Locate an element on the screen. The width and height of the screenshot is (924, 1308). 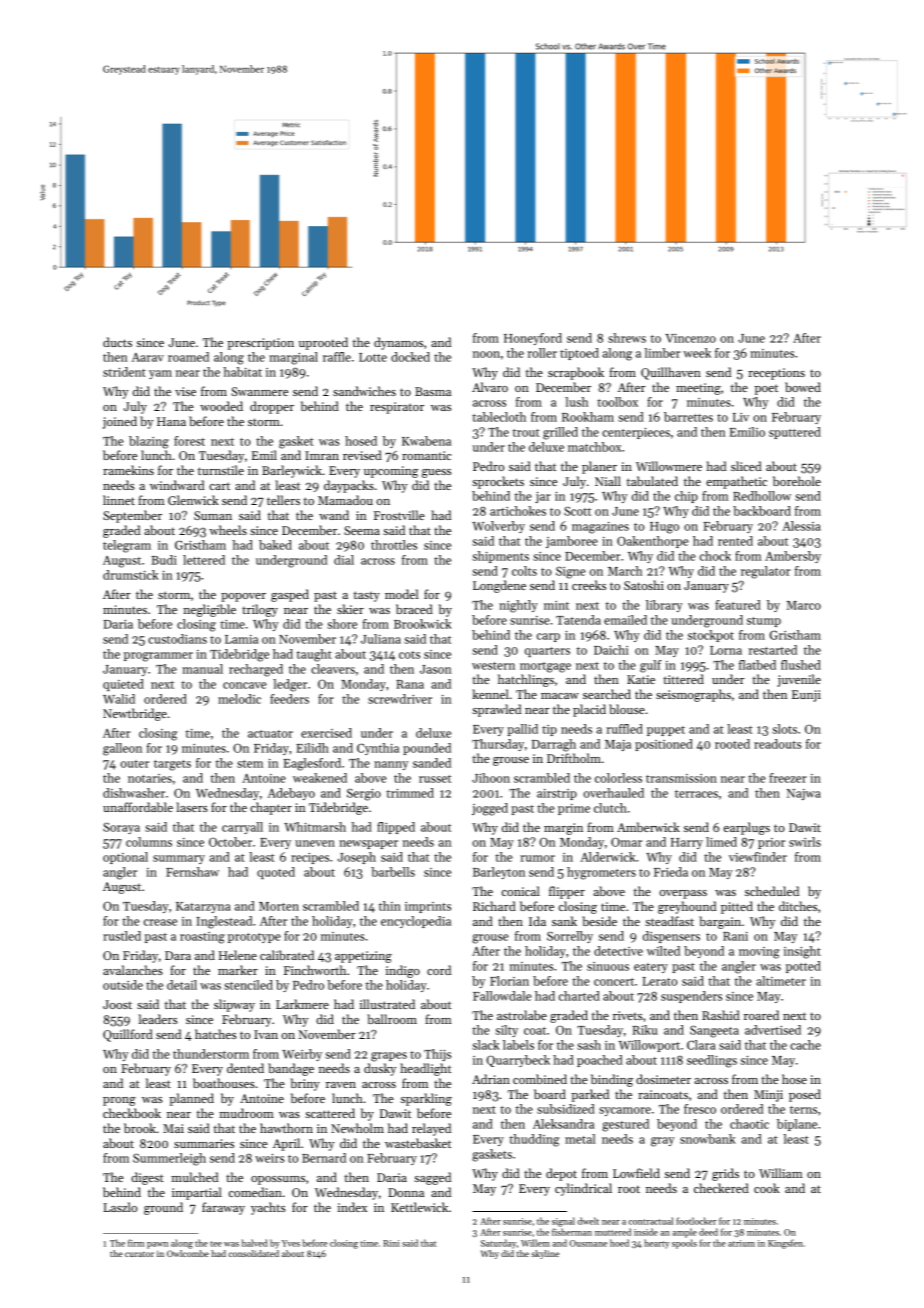
taught is located at coordinates (314, 655).
